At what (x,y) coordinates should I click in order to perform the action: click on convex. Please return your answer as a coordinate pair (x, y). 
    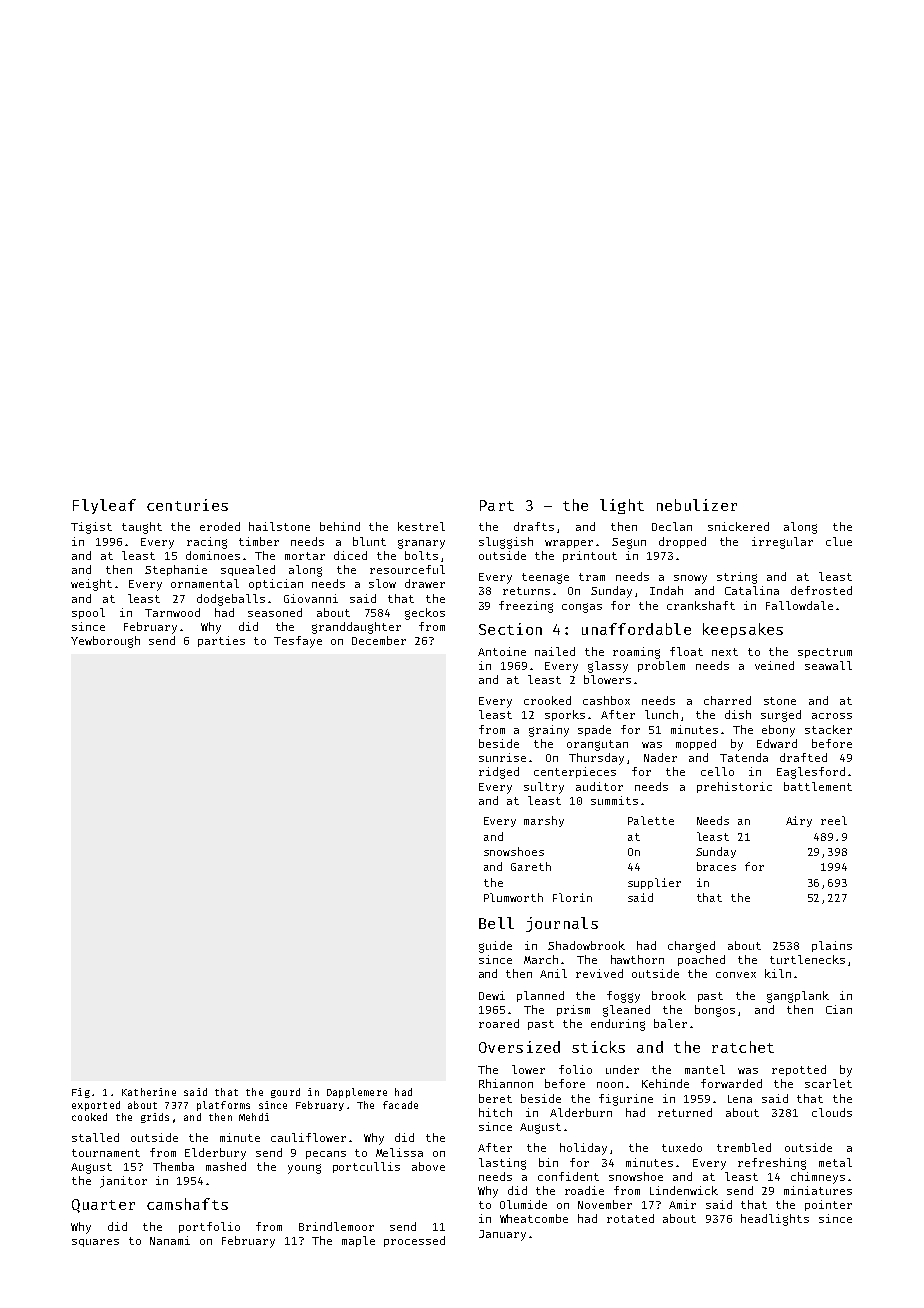
    Looking at the image, I should click on (736, 975).
